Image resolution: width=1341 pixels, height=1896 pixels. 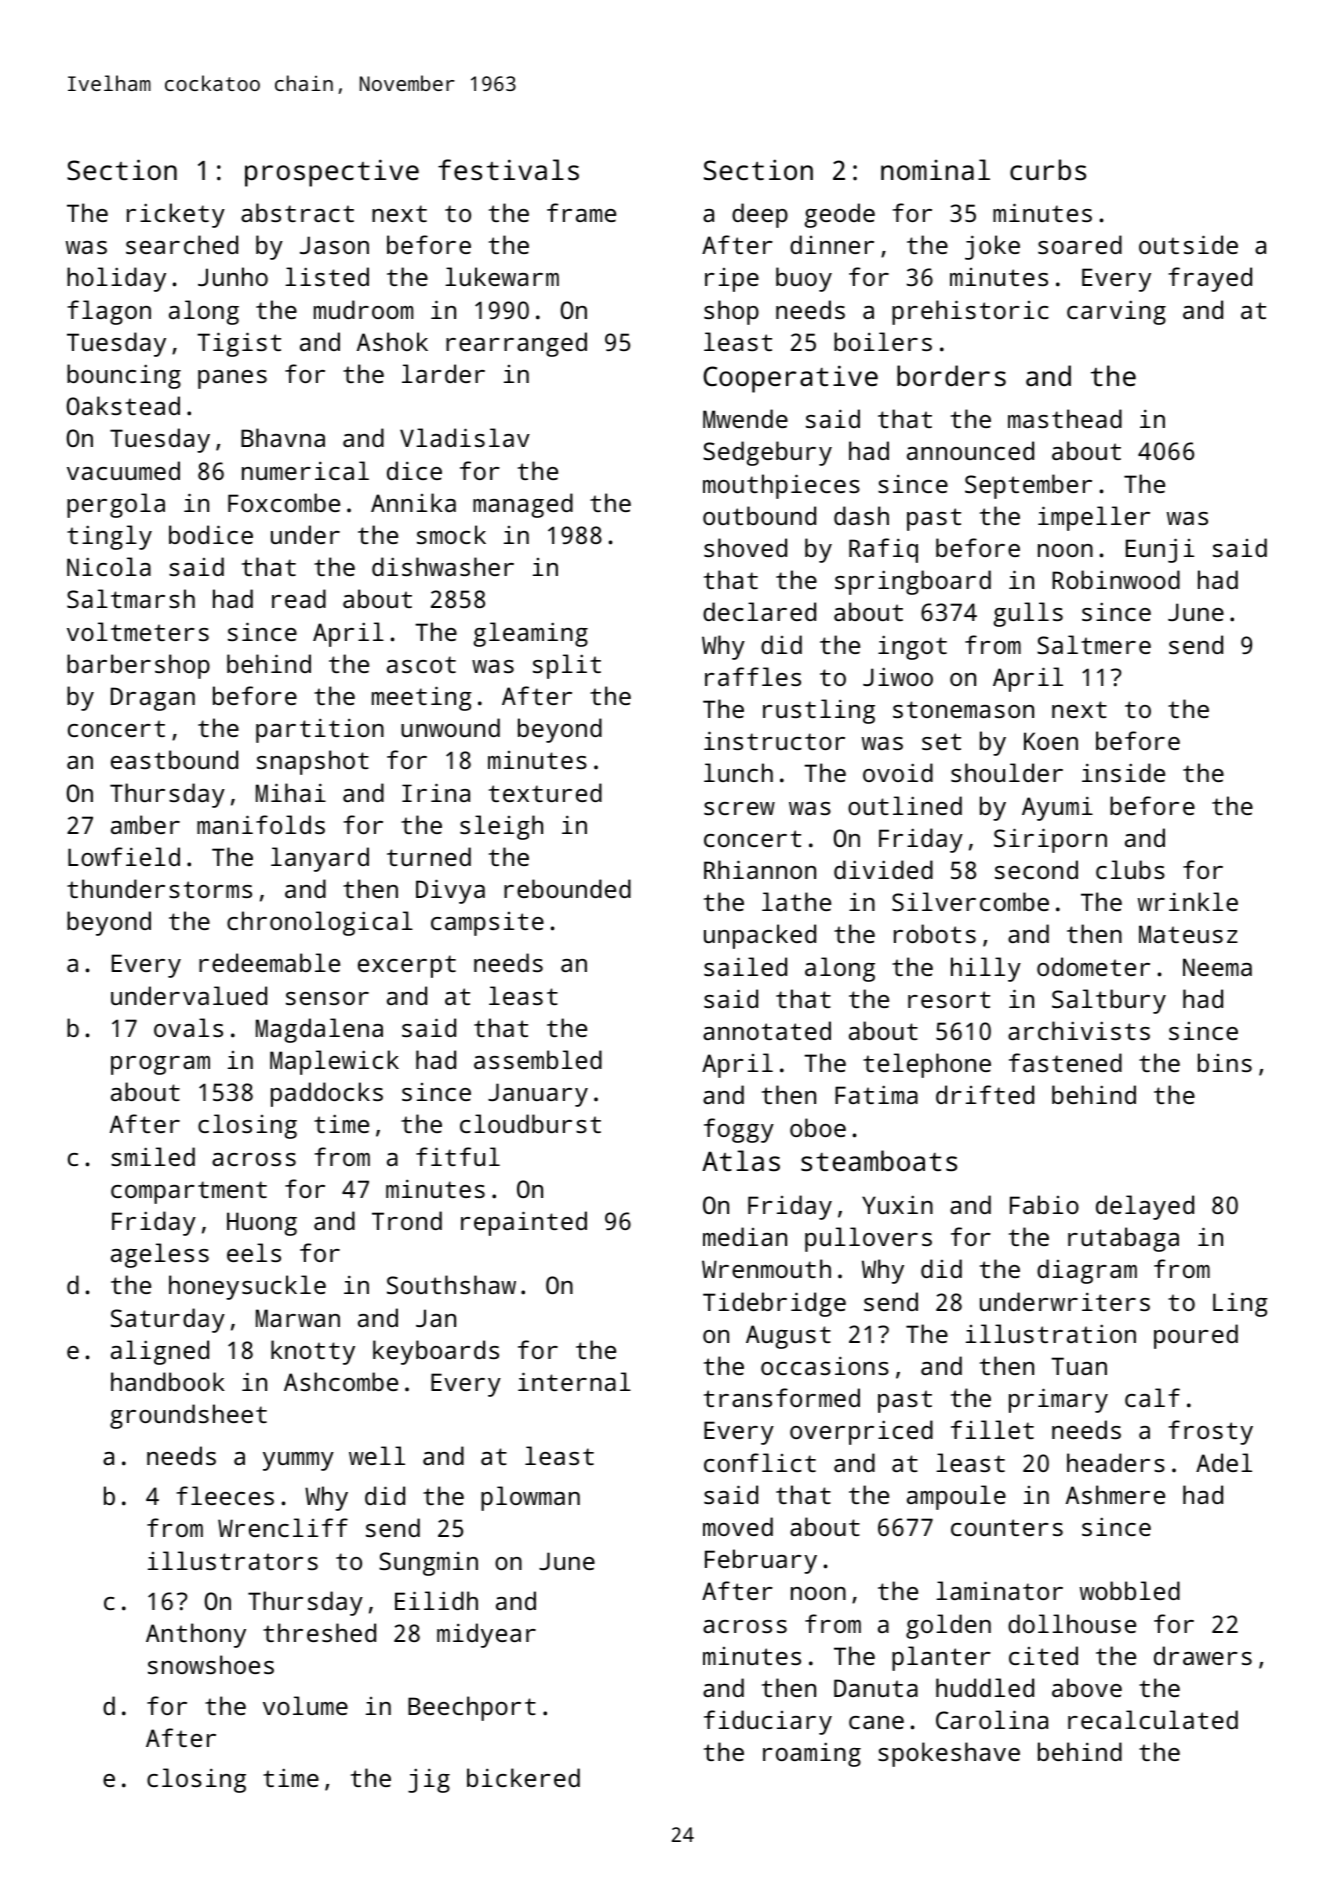 What do you see at coordinates (767, 453) in the image?
I see `Sedgebury` at bounding box center [767, 453].
